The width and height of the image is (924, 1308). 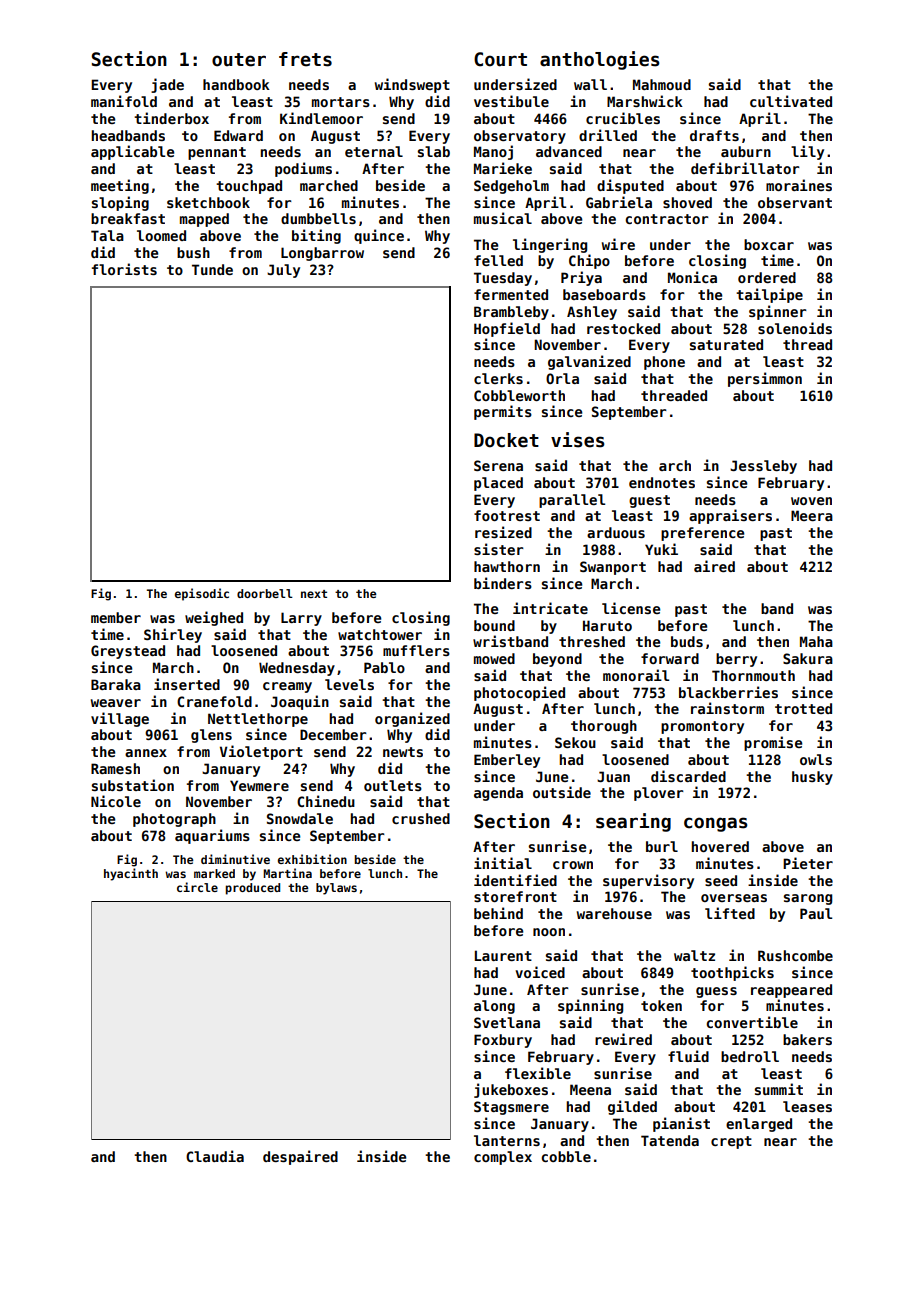 What do you see at coordinates (215, 1156) in the image?
I see `Claudia` at bounding box center [215, 1156].
